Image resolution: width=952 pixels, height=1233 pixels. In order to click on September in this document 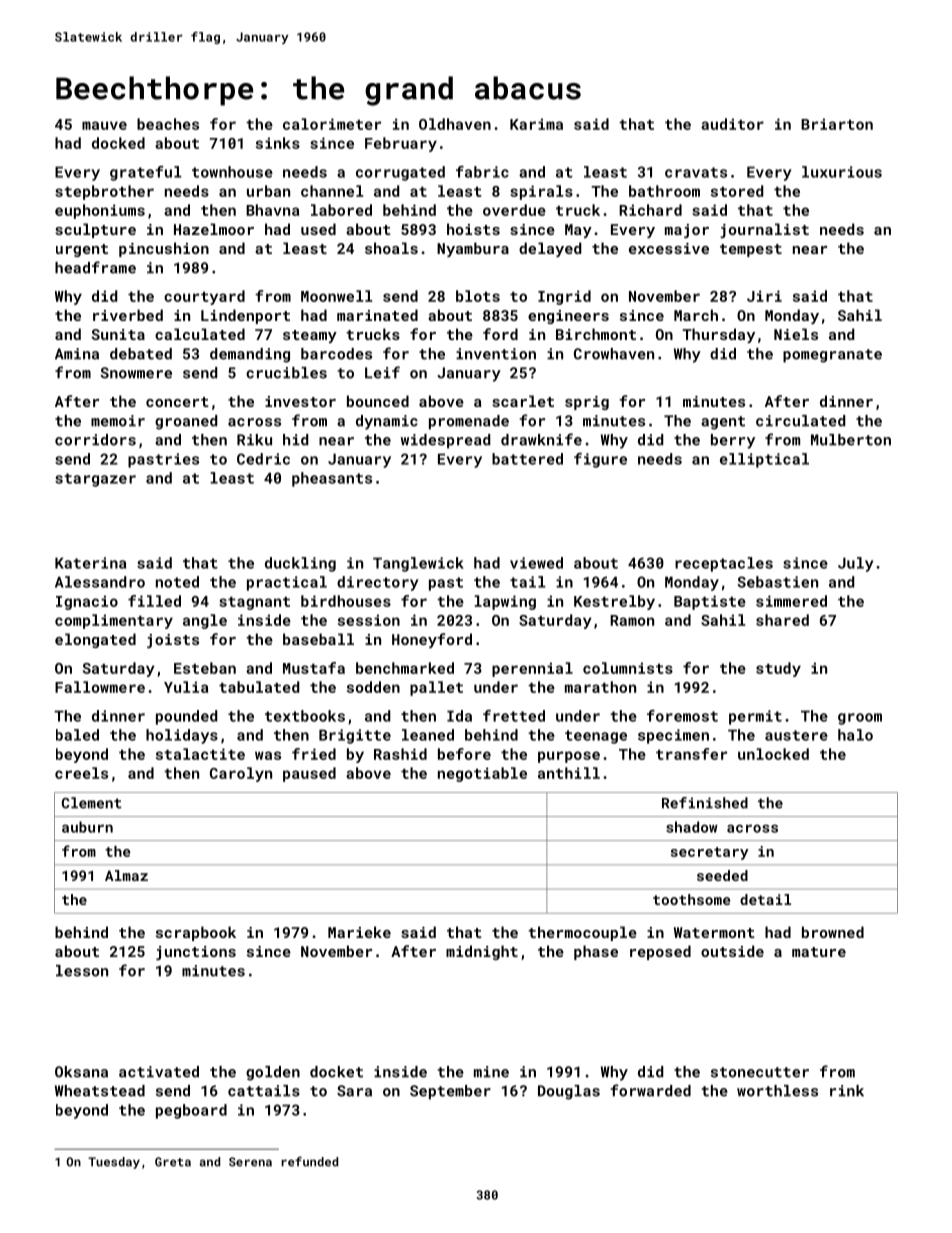, I will do `click(450, 1092)`.
